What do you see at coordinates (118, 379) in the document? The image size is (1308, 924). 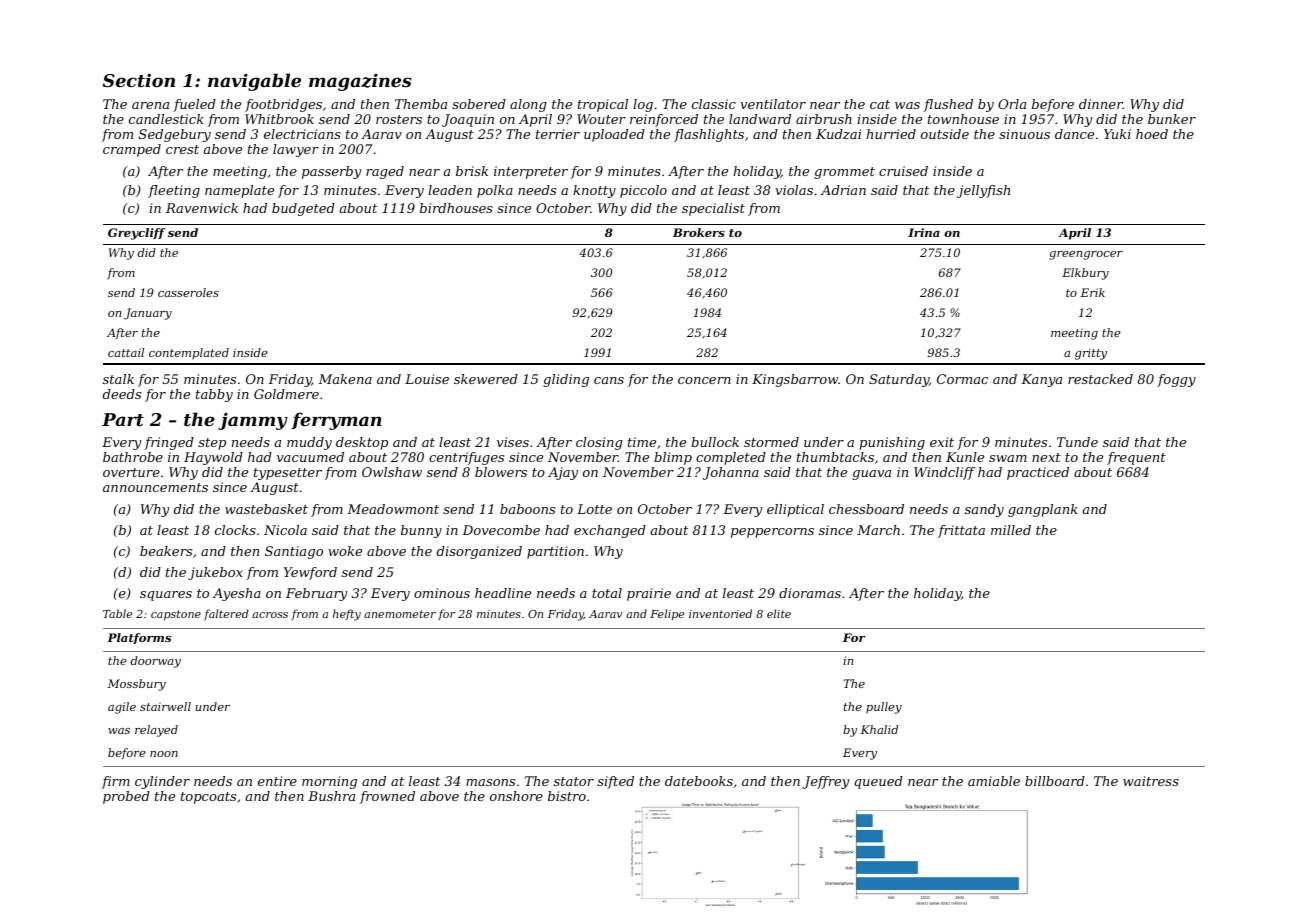 I see `stalk` at bounding box center [118, 379].
